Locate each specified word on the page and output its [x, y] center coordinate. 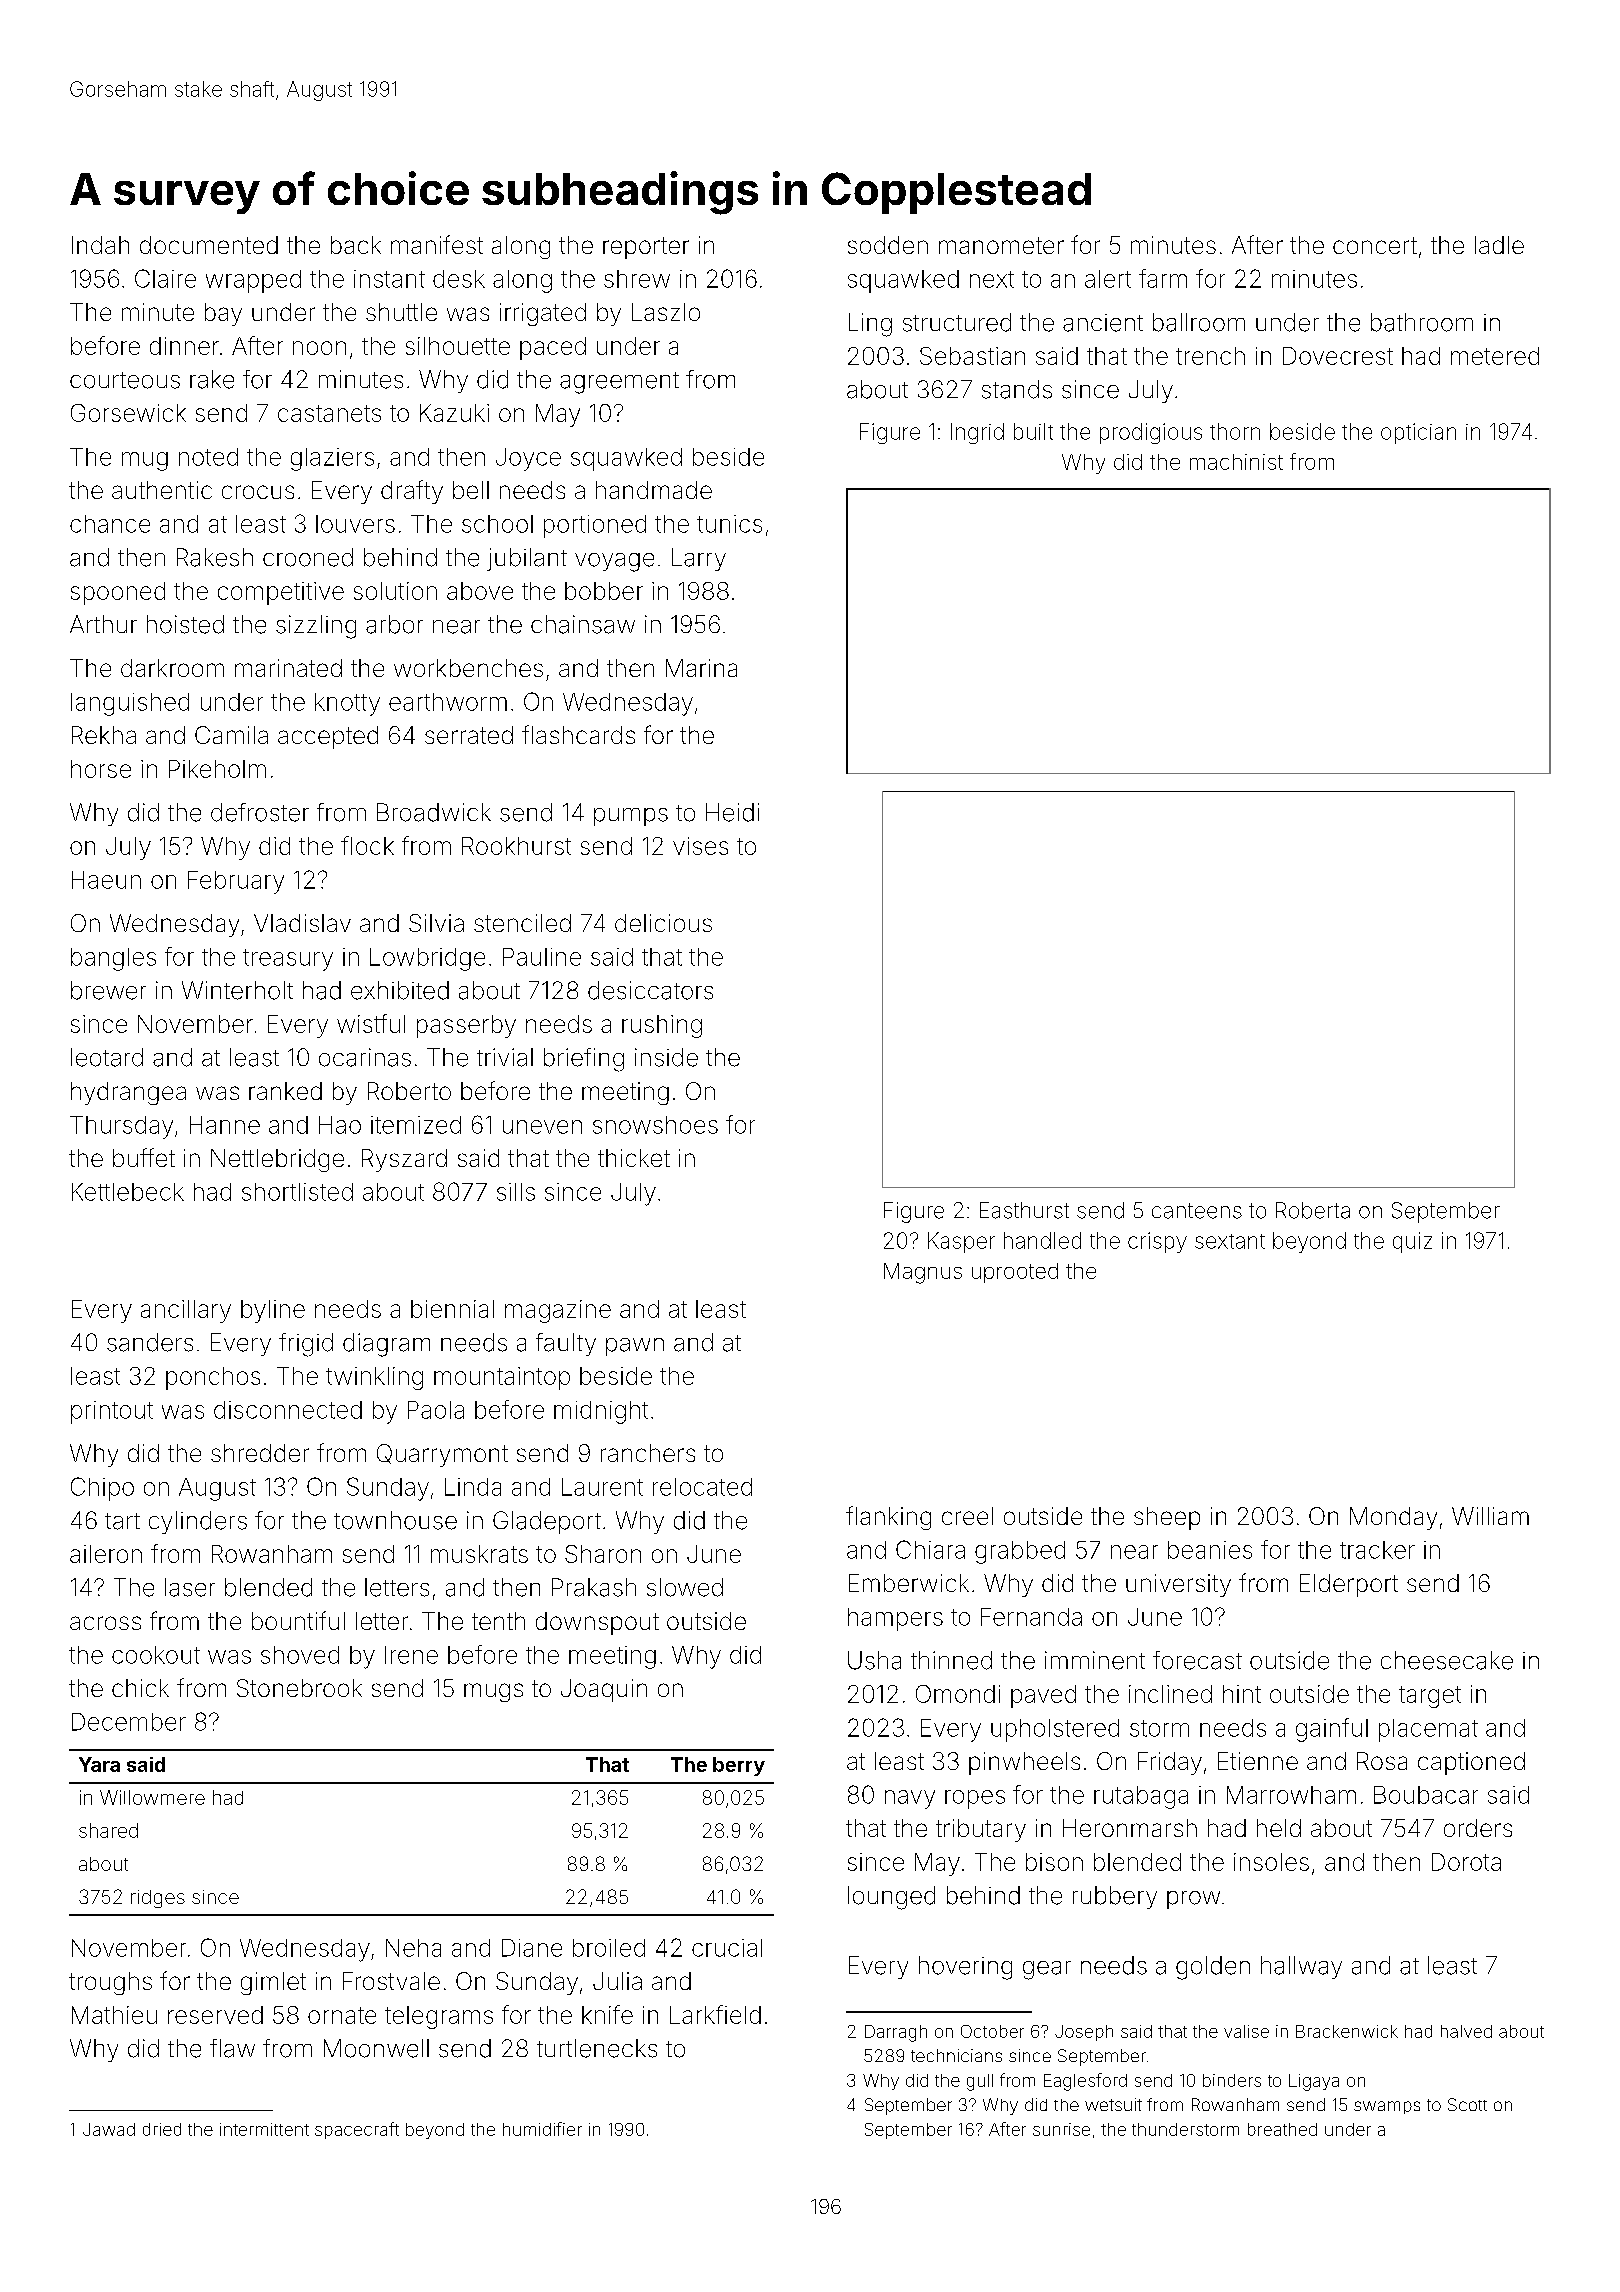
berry [739, 1766]
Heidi [732, 812]
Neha [413, 1948]
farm [1163, 278]
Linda [473, 1487]
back [356, 245]
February [236, 882]
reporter [646, 248]
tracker [1377, 1550]
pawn [635, 1347]
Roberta [1313, 1210]
